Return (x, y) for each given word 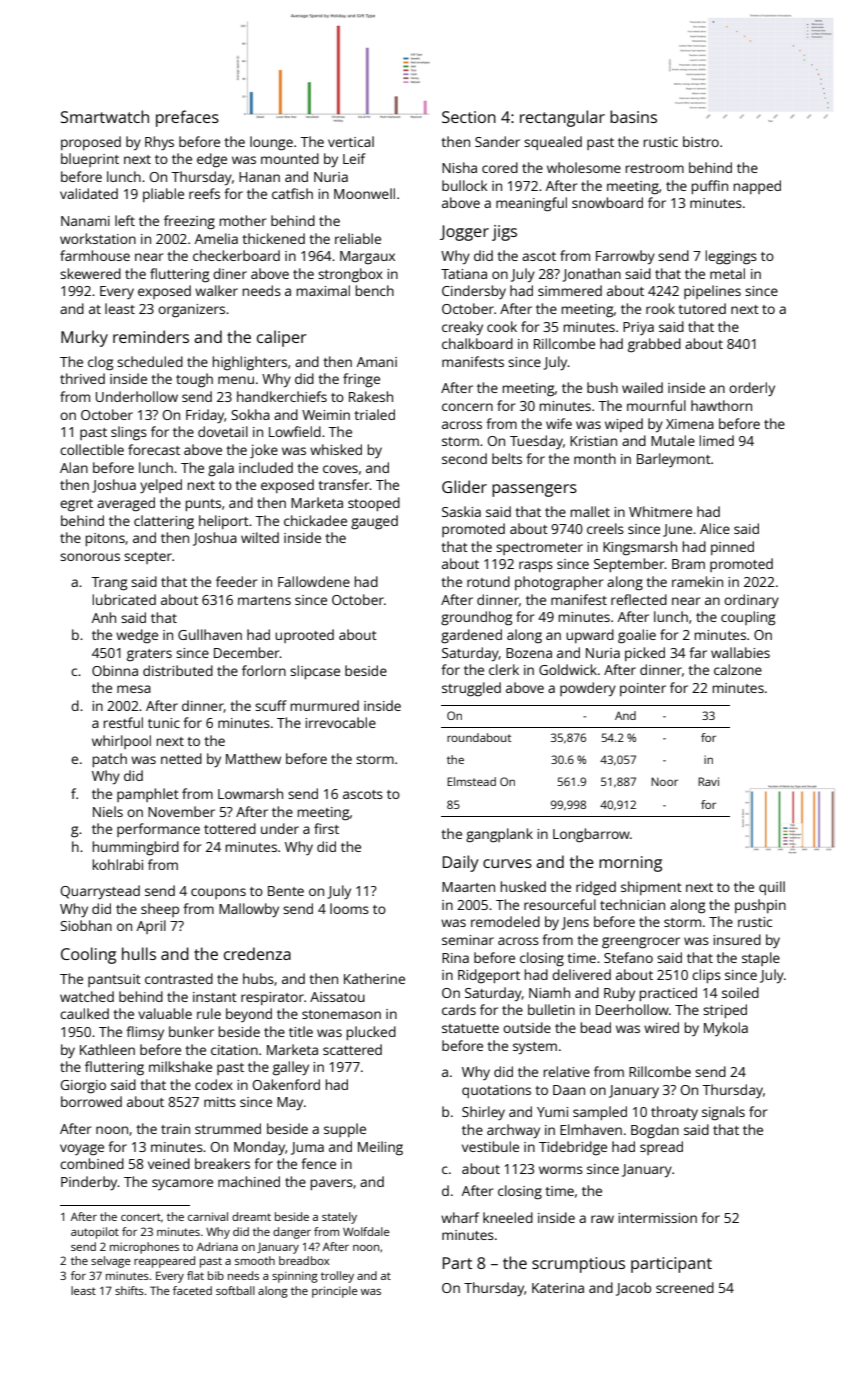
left (125, 220)
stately (339, 1218)
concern (467, 407)
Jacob (633, 1289)
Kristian (593, 441)
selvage (111, 1262)
